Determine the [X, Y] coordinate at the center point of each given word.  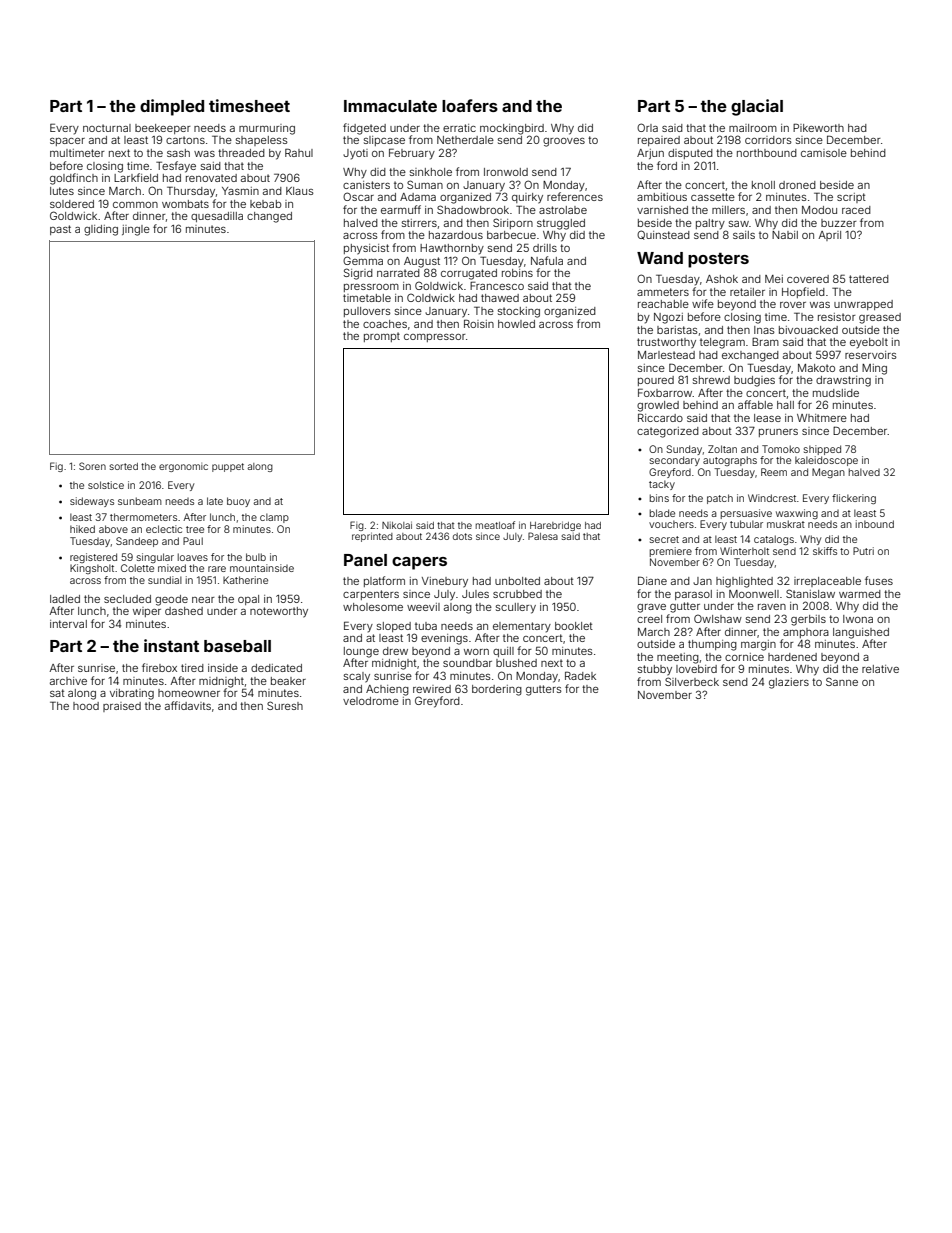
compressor [435, 338]
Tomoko [781, 449]
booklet [574, 626]
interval [68, 624]
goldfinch [74, 179]
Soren [92, 466]
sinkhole [431, 172]
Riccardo [660, 417]
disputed [690, 154]
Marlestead [666, 355]
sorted [124, 466]
